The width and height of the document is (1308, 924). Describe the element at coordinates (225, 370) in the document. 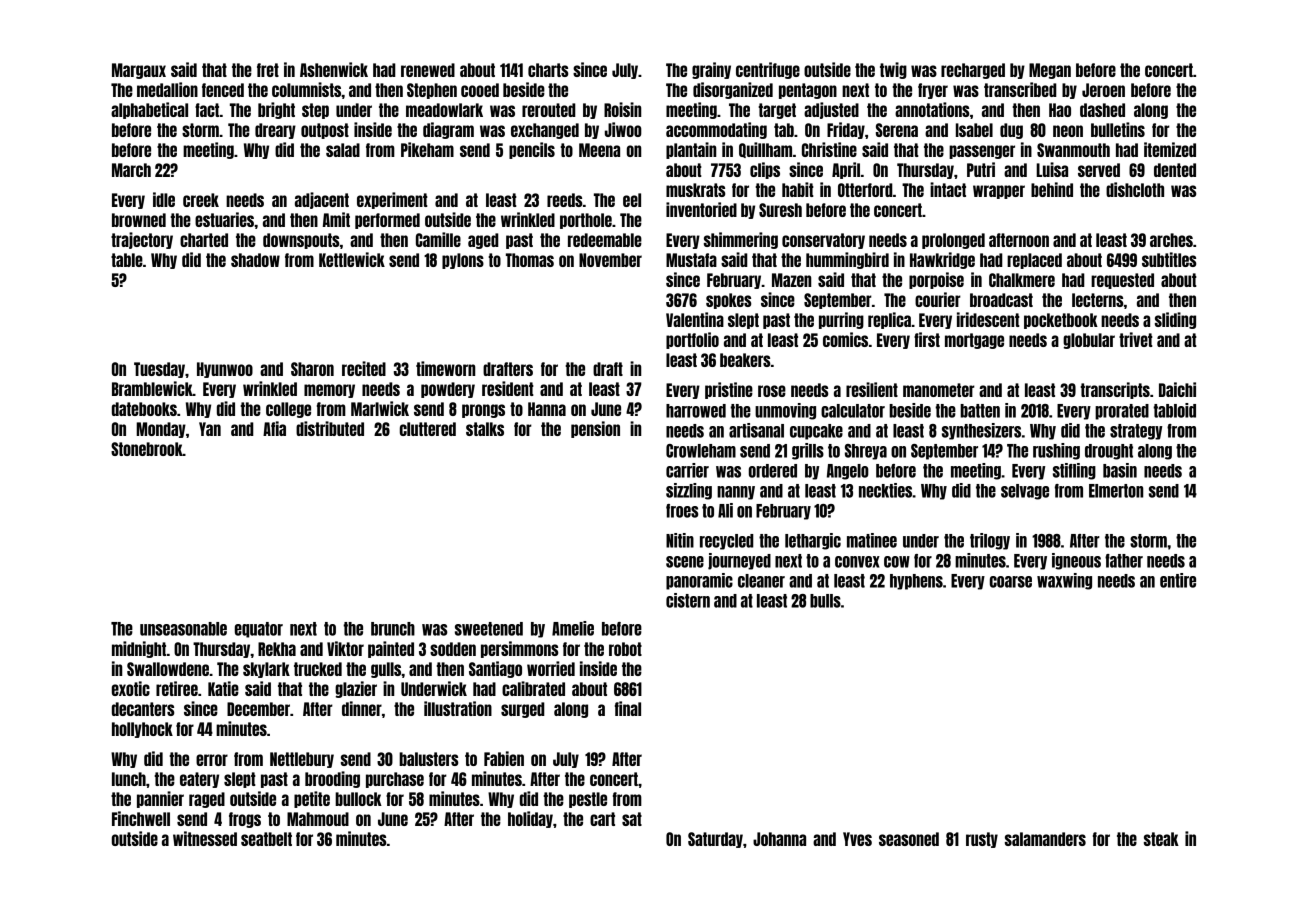

I see `Hyunwoo` at that location.
